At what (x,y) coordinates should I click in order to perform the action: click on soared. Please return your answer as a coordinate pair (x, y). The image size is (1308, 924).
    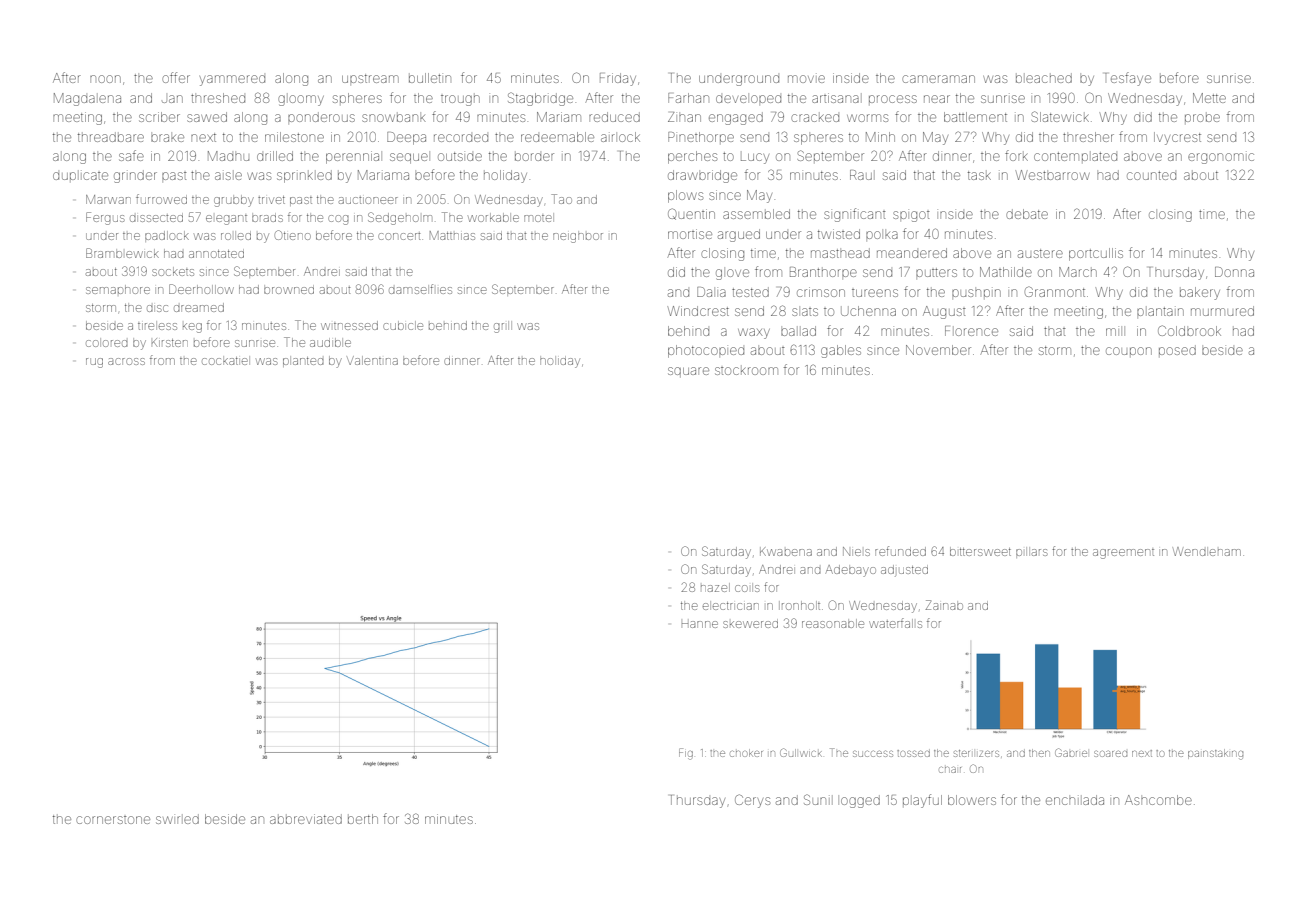
    Looking at the image, I should click on (1110, 754).
